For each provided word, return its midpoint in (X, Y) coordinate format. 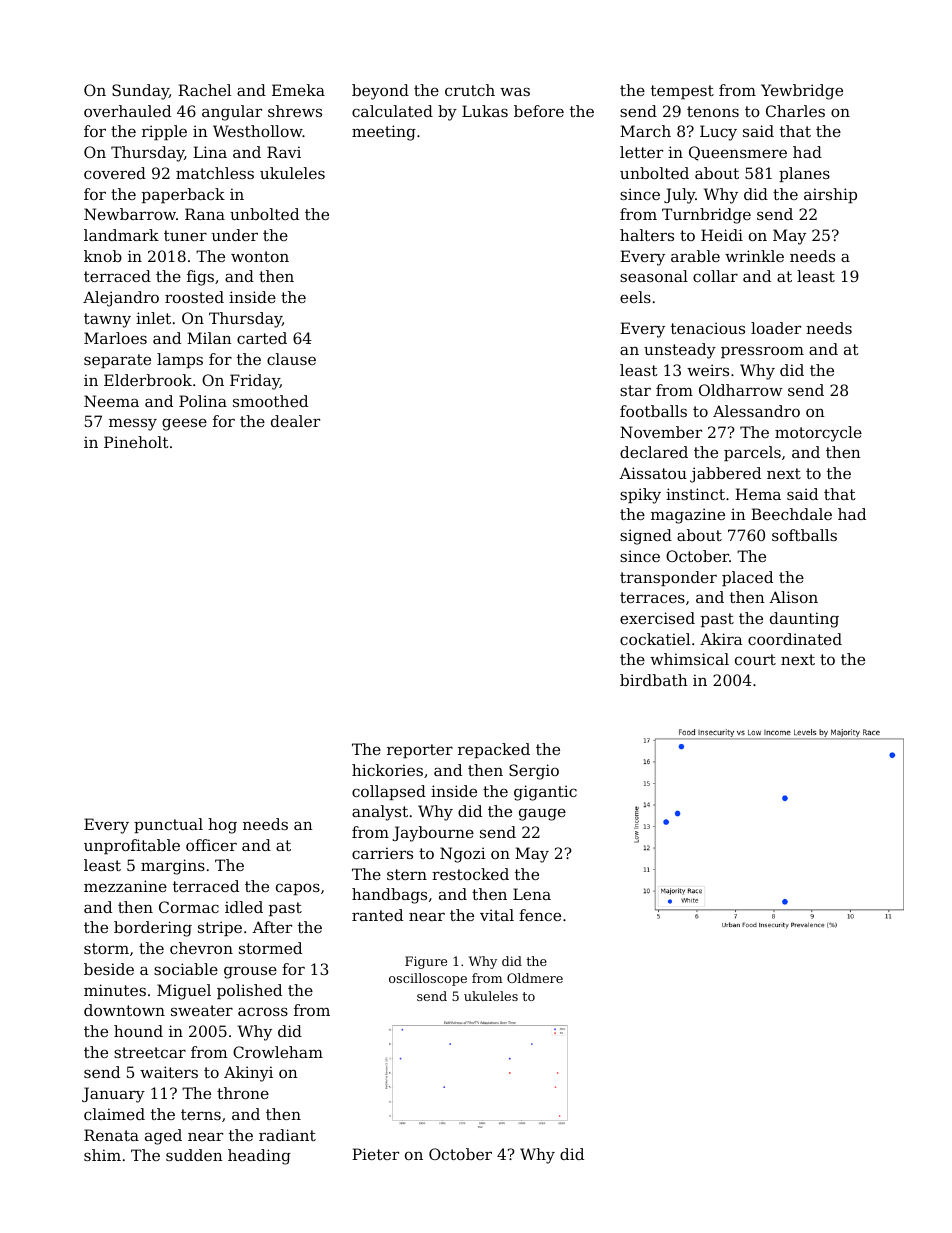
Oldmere (535, 978)
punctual (168, 825)
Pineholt (136, 442)
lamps (180, 360)
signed (646, 537)
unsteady (680, 351)
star (635, 390)
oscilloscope (428, 979)
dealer (295, 421)
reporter (420, 751)
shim (102, 1155)
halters (647, 235)
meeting (384, 133)
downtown (124, 1010)
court (755, 659)
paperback (183, 195)
